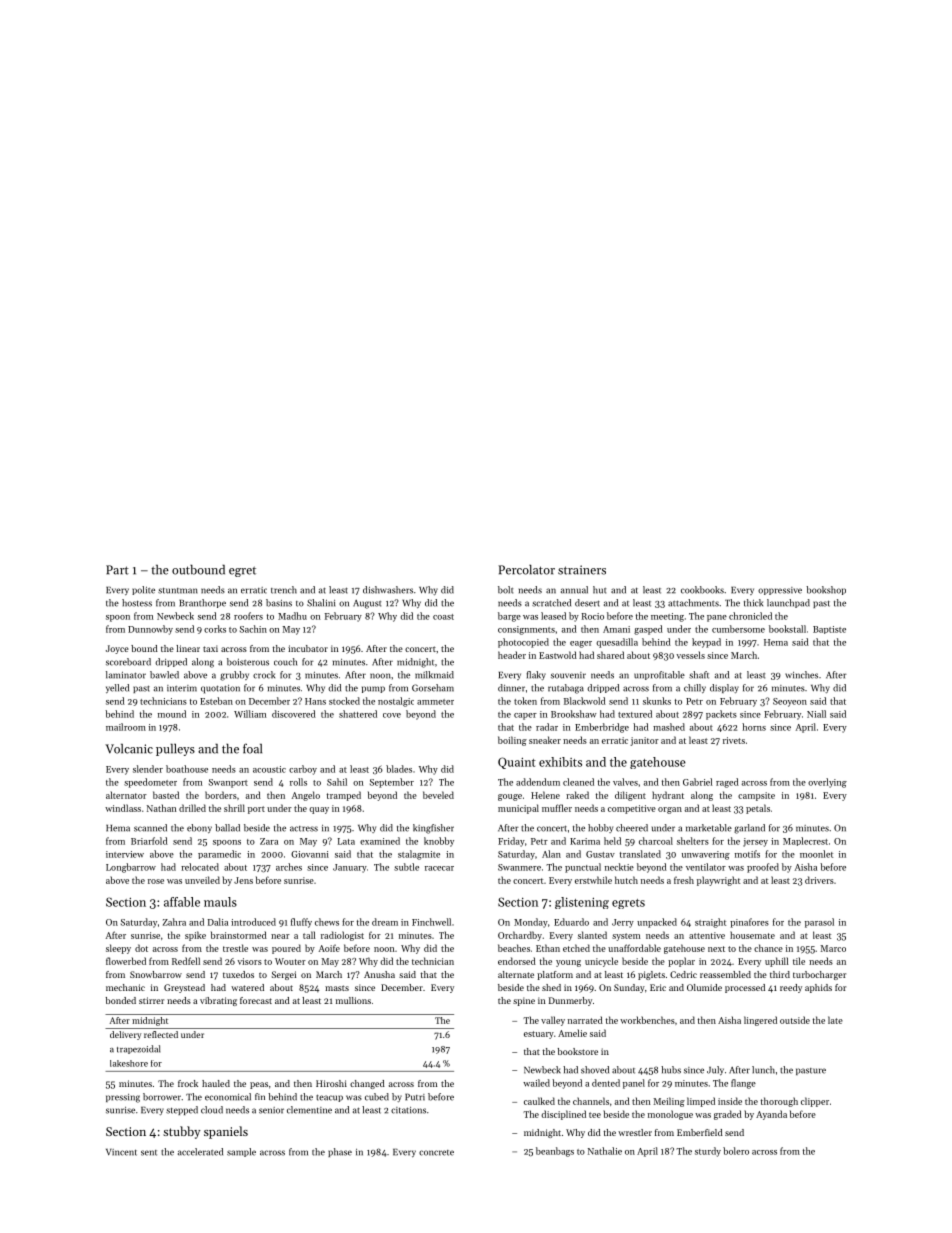  What do you see at coordinates (178, 591) in the image?
I see `stuntman` at bounding box center [178, 591].
